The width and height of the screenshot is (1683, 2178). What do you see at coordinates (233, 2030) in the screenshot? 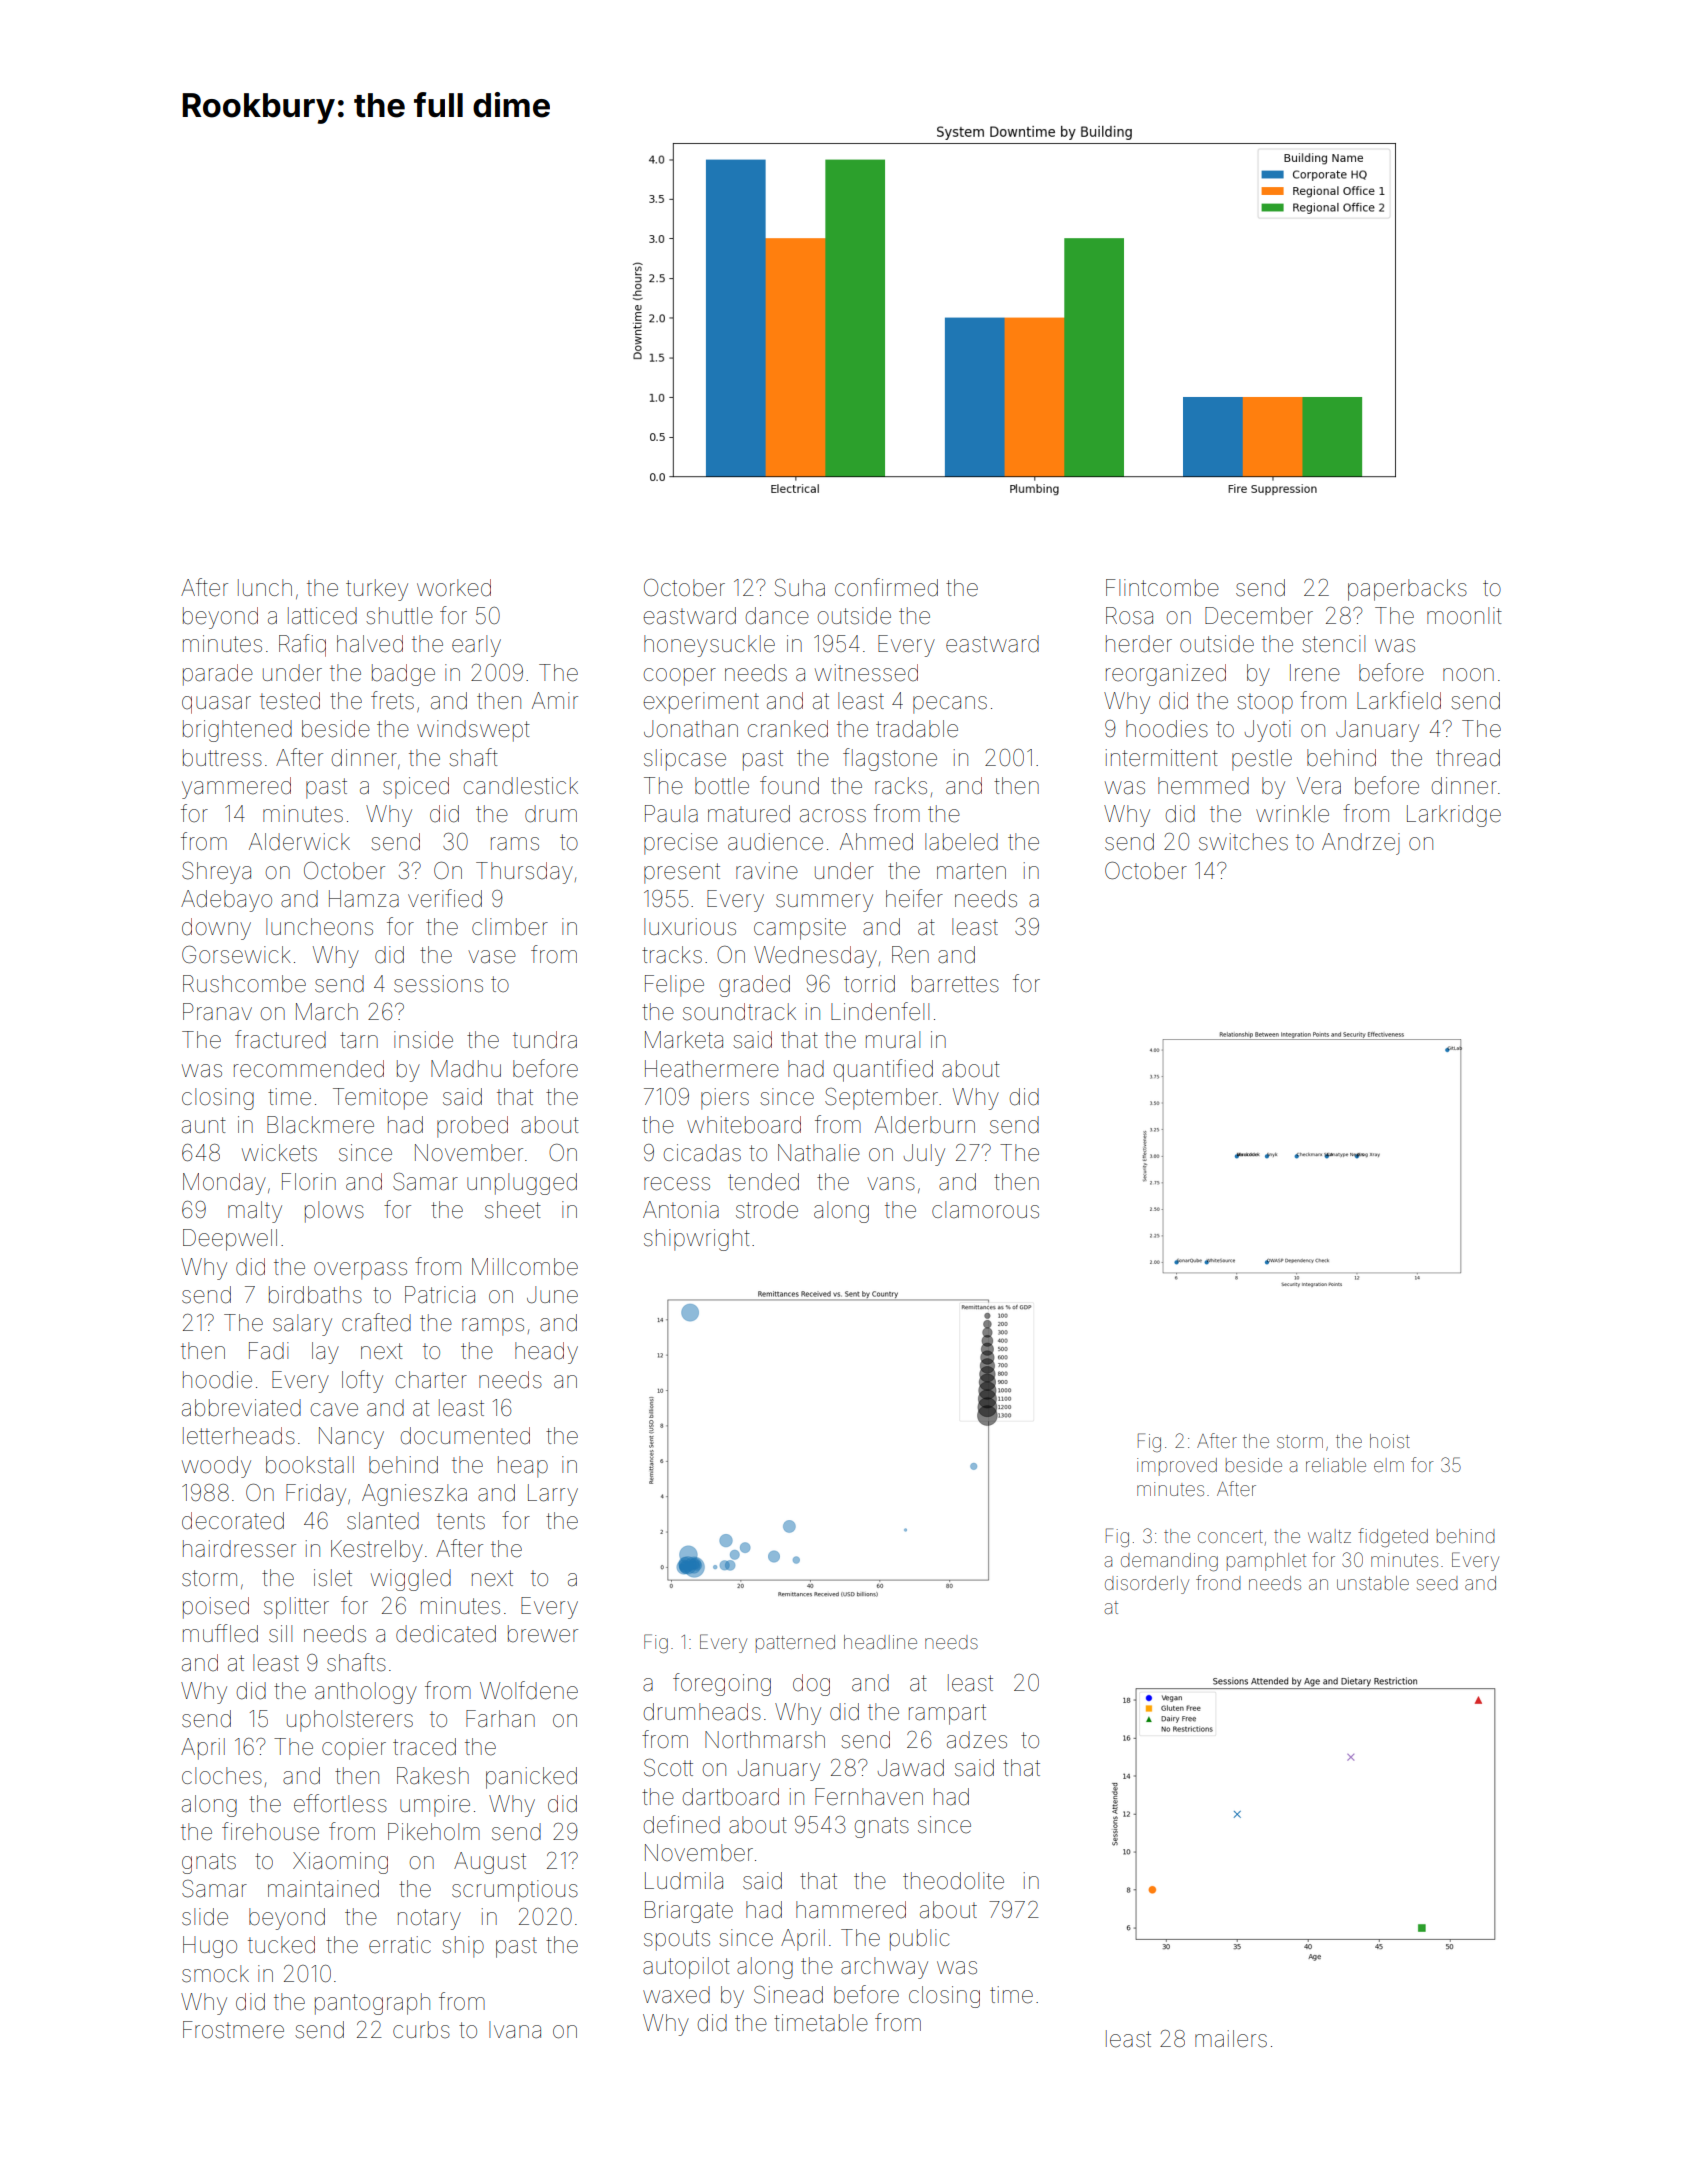
I see `Frostmere` at bounding box center [233, 2030].
